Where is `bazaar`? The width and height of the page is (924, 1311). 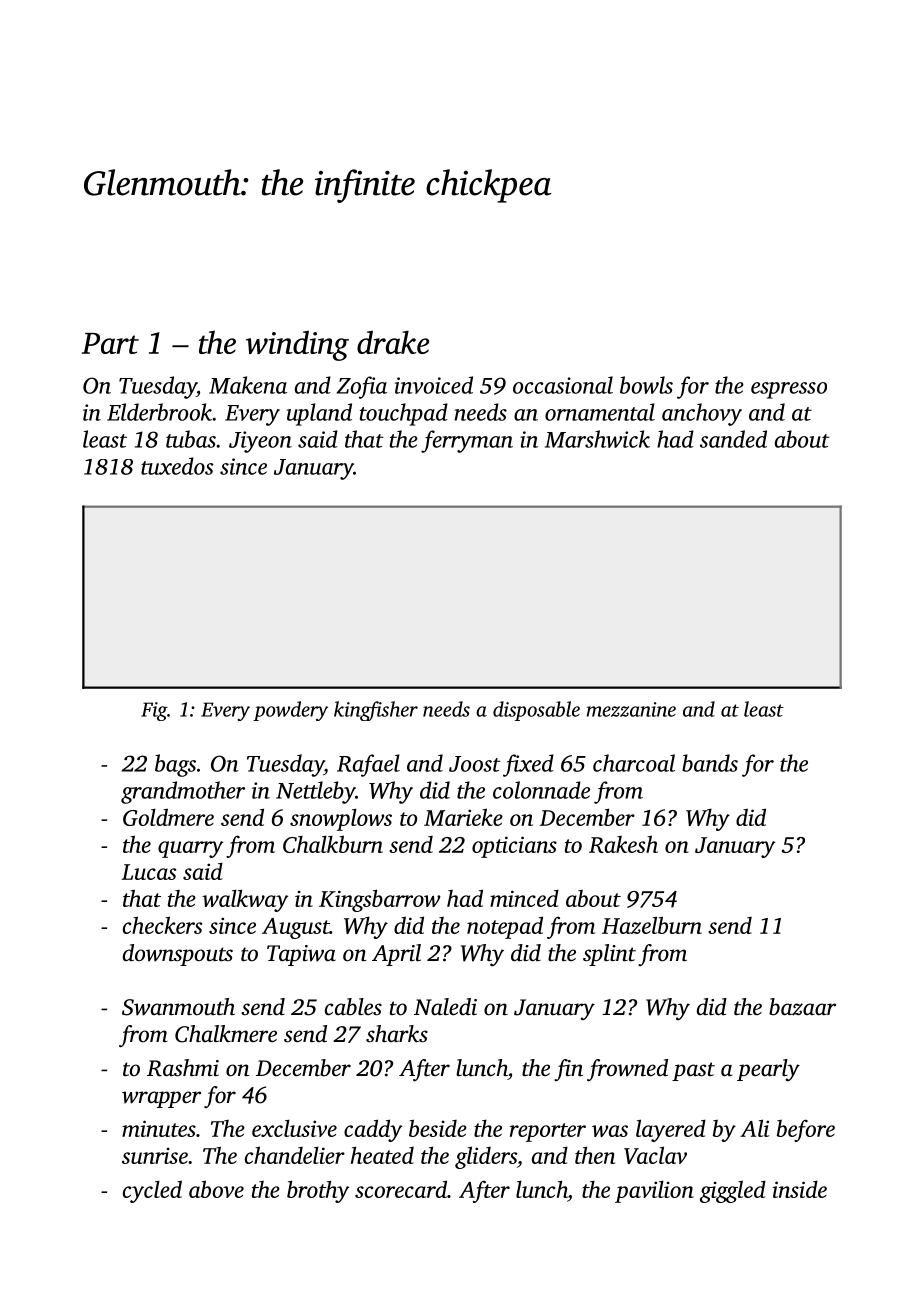
bazaar is located at coordinates (802, 1007).
